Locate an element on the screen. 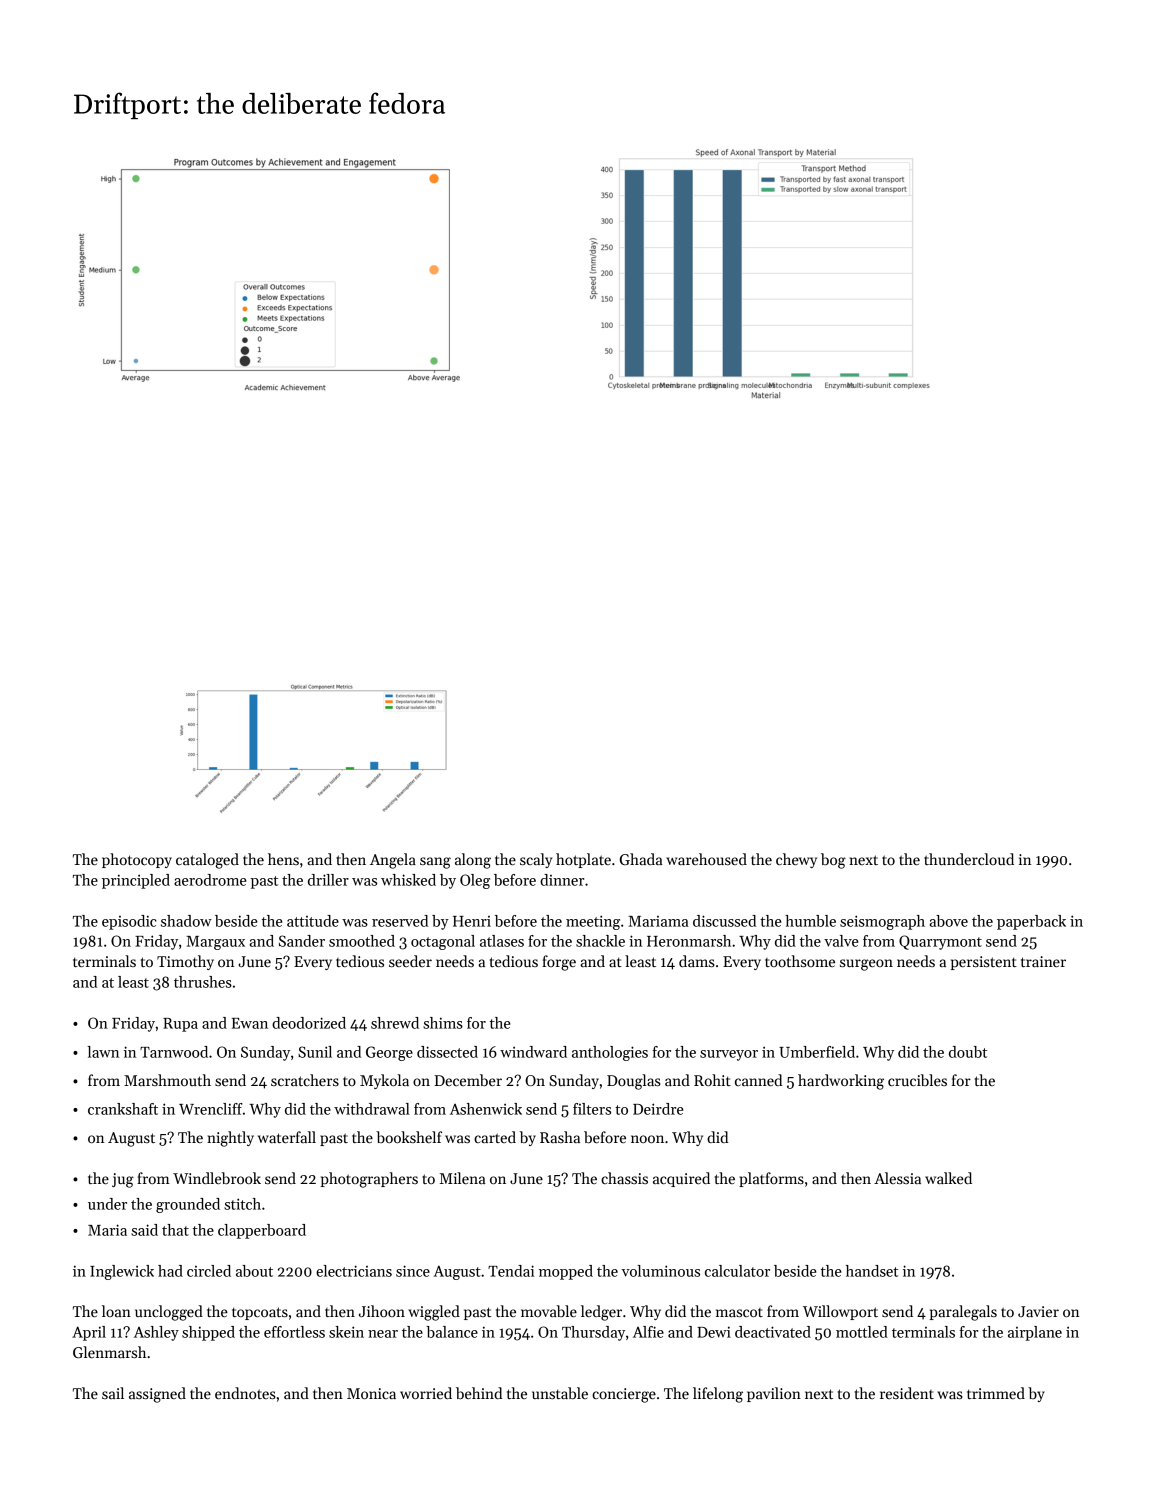 Image resolution: width=1159 pixels, height=1501 pixels. Margaux is located at coordinates (215, 943).
